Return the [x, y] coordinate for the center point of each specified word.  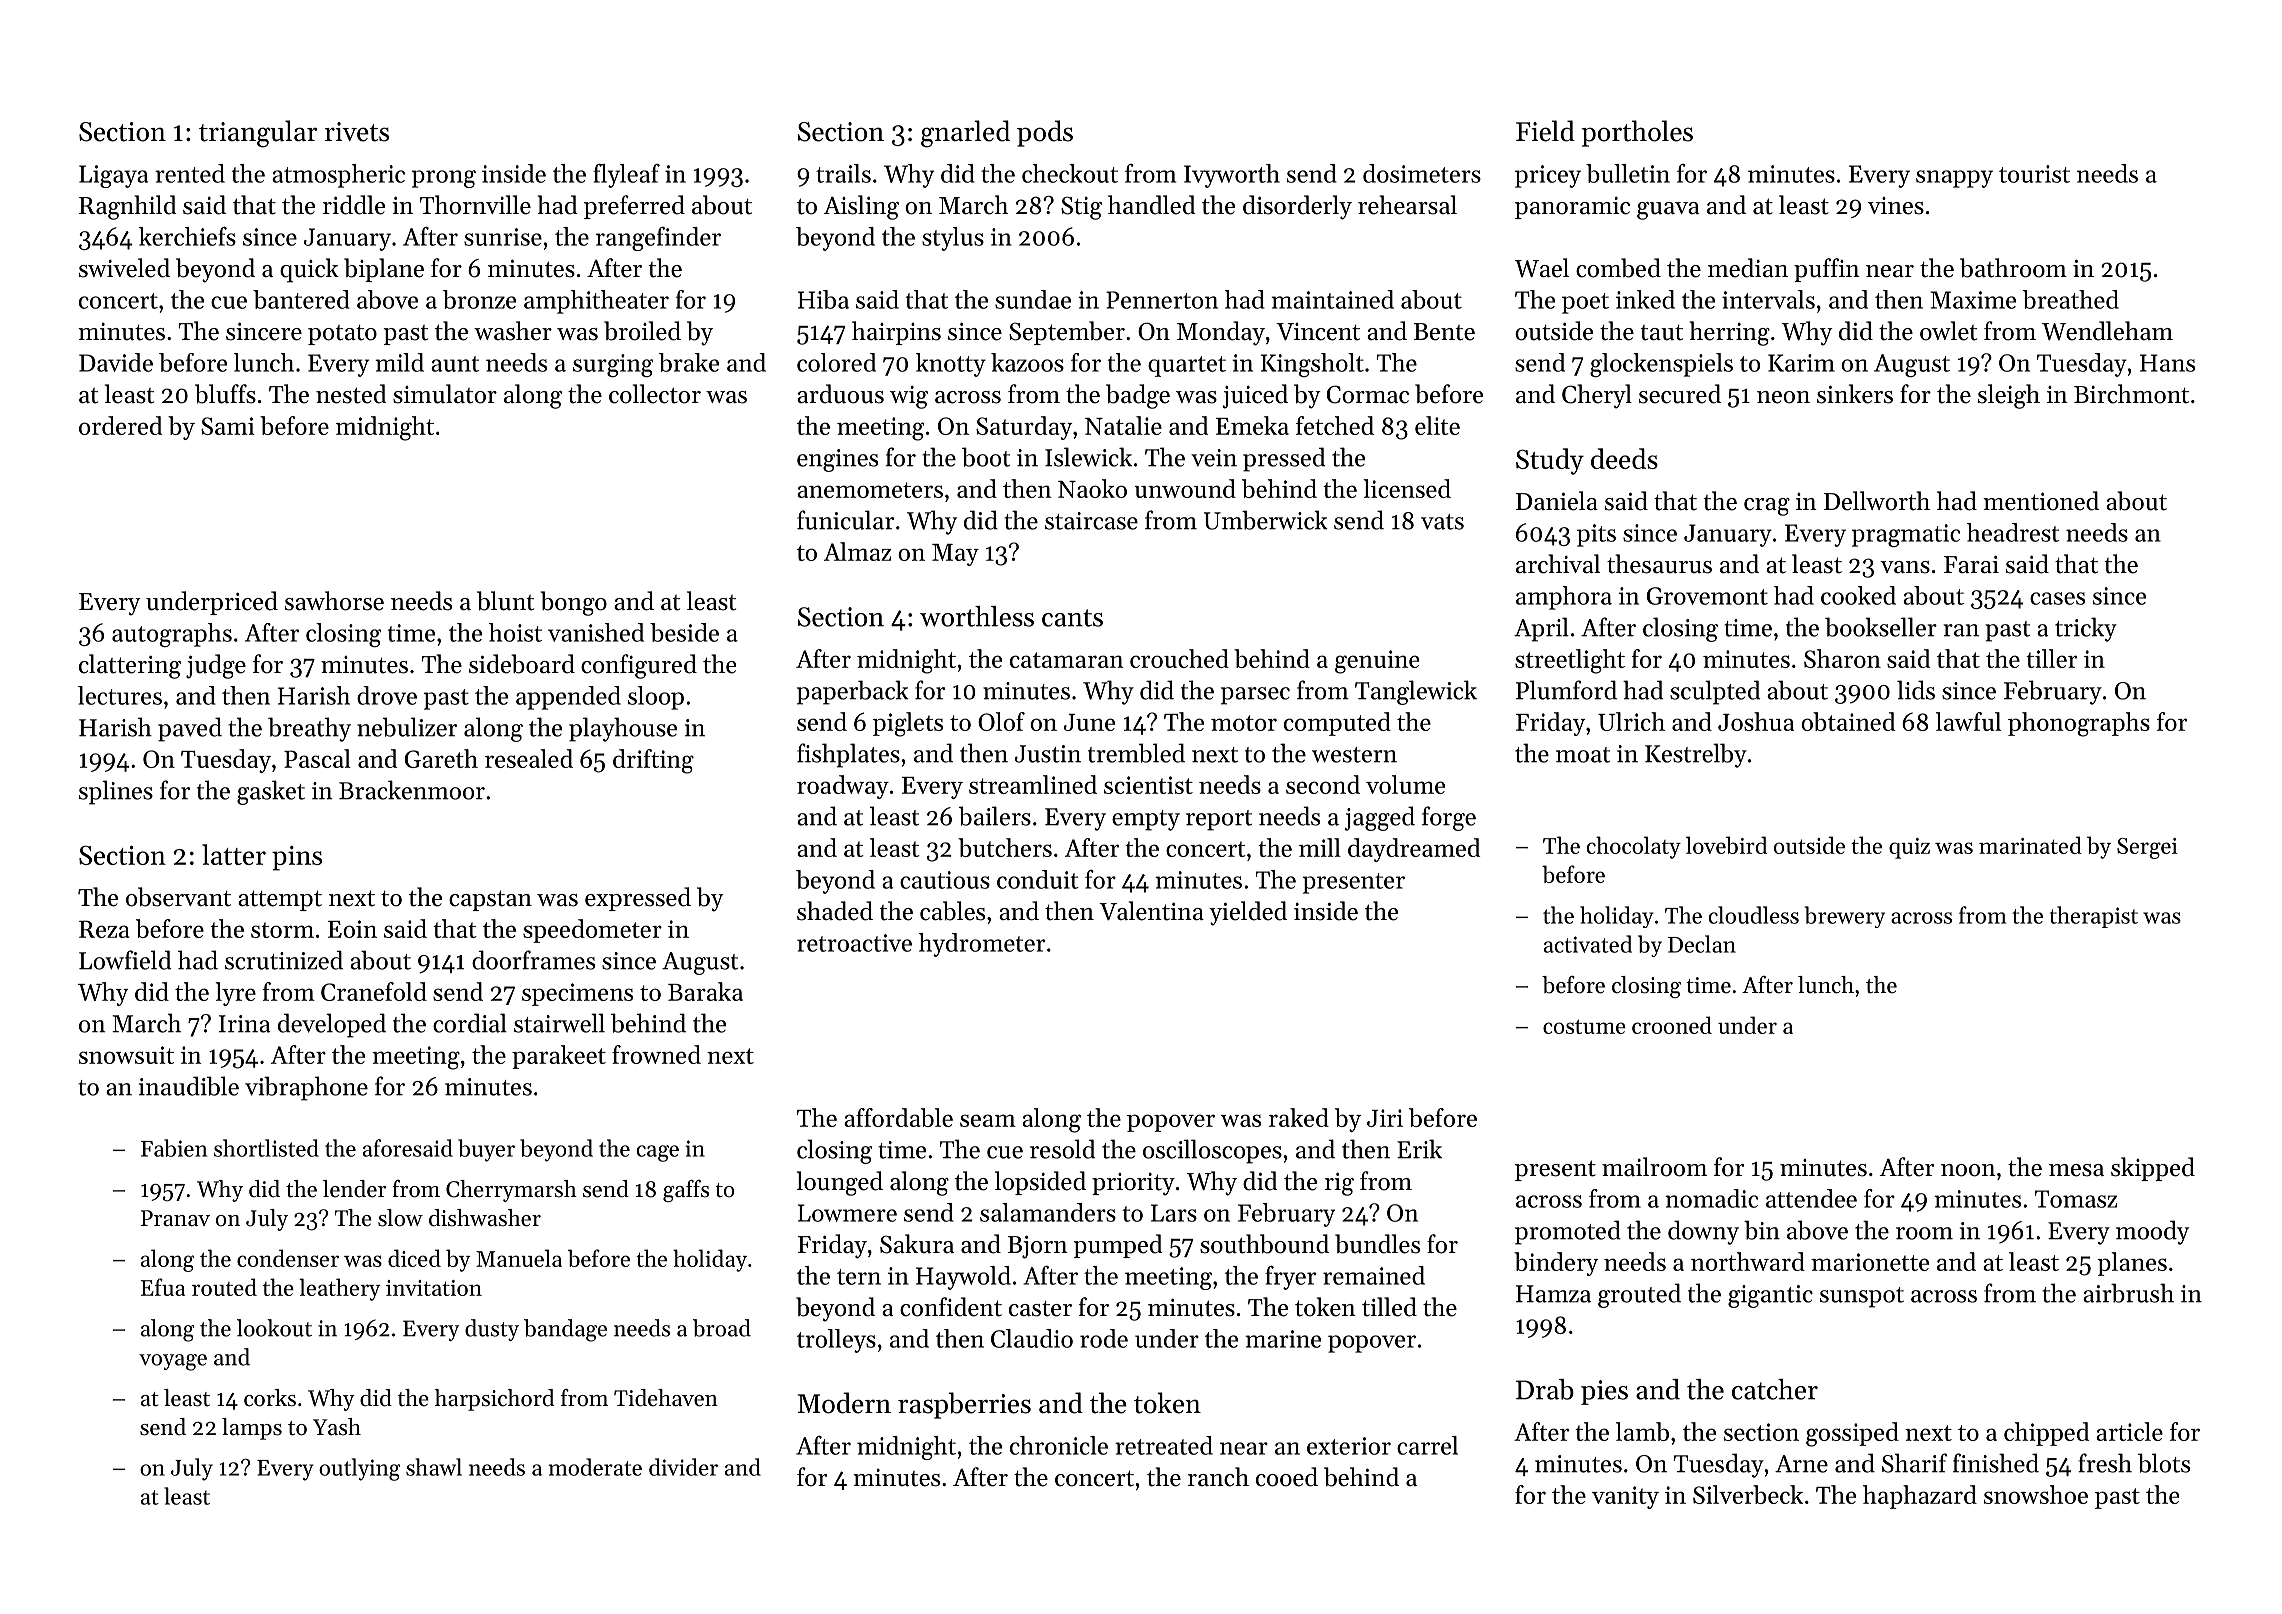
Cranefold [374, 991]
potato [342, 335]
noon [1968, 1170]
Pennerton [1162, 300]
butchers [1005, 847]
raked [1299, 1117]
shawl [434, 1467]
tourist [2034, 174]
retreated [1164, 1445]
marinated [2030, 845]
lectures [120, 695]
